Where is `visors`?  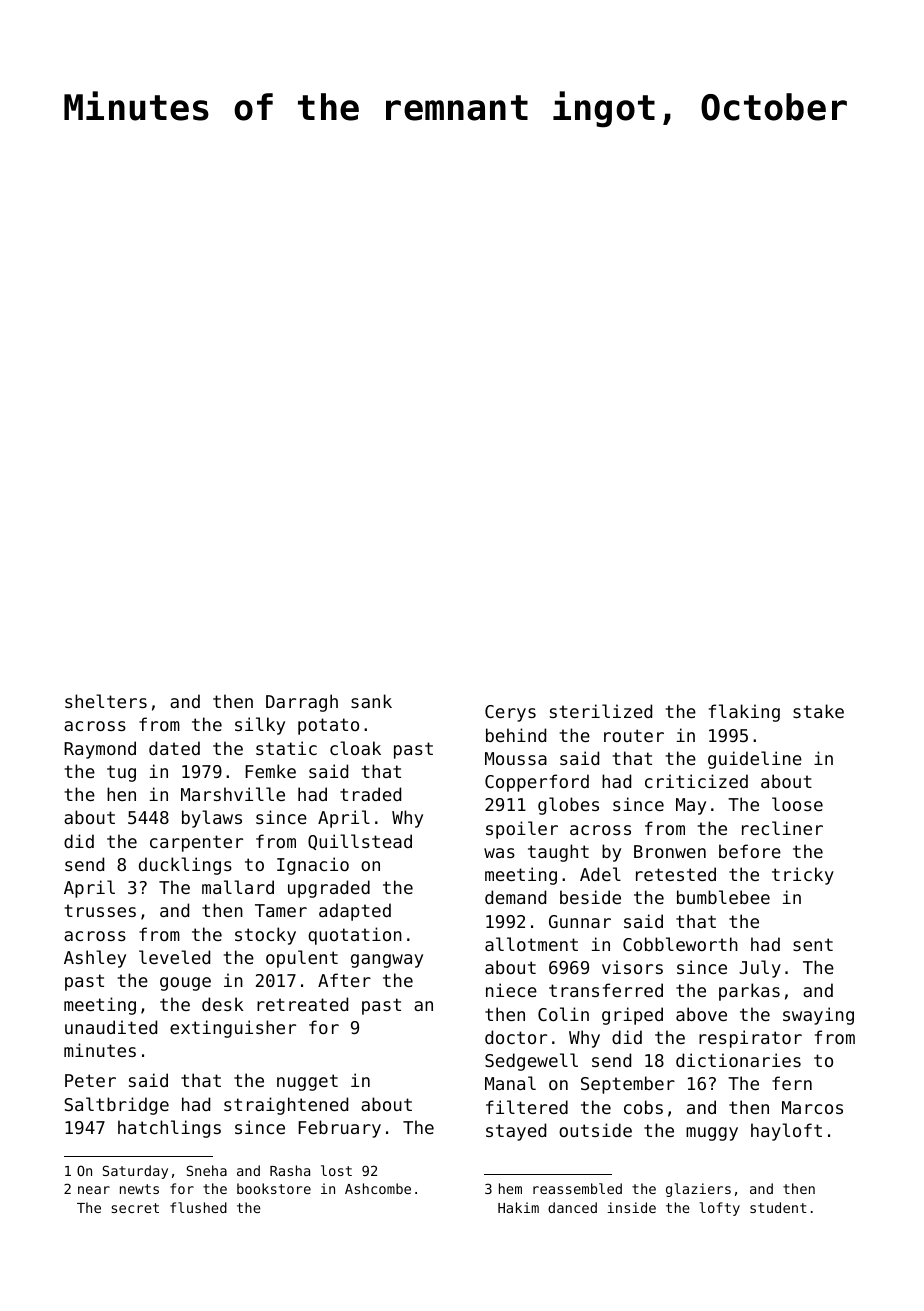
visors is located at coordinates (632, 967).
